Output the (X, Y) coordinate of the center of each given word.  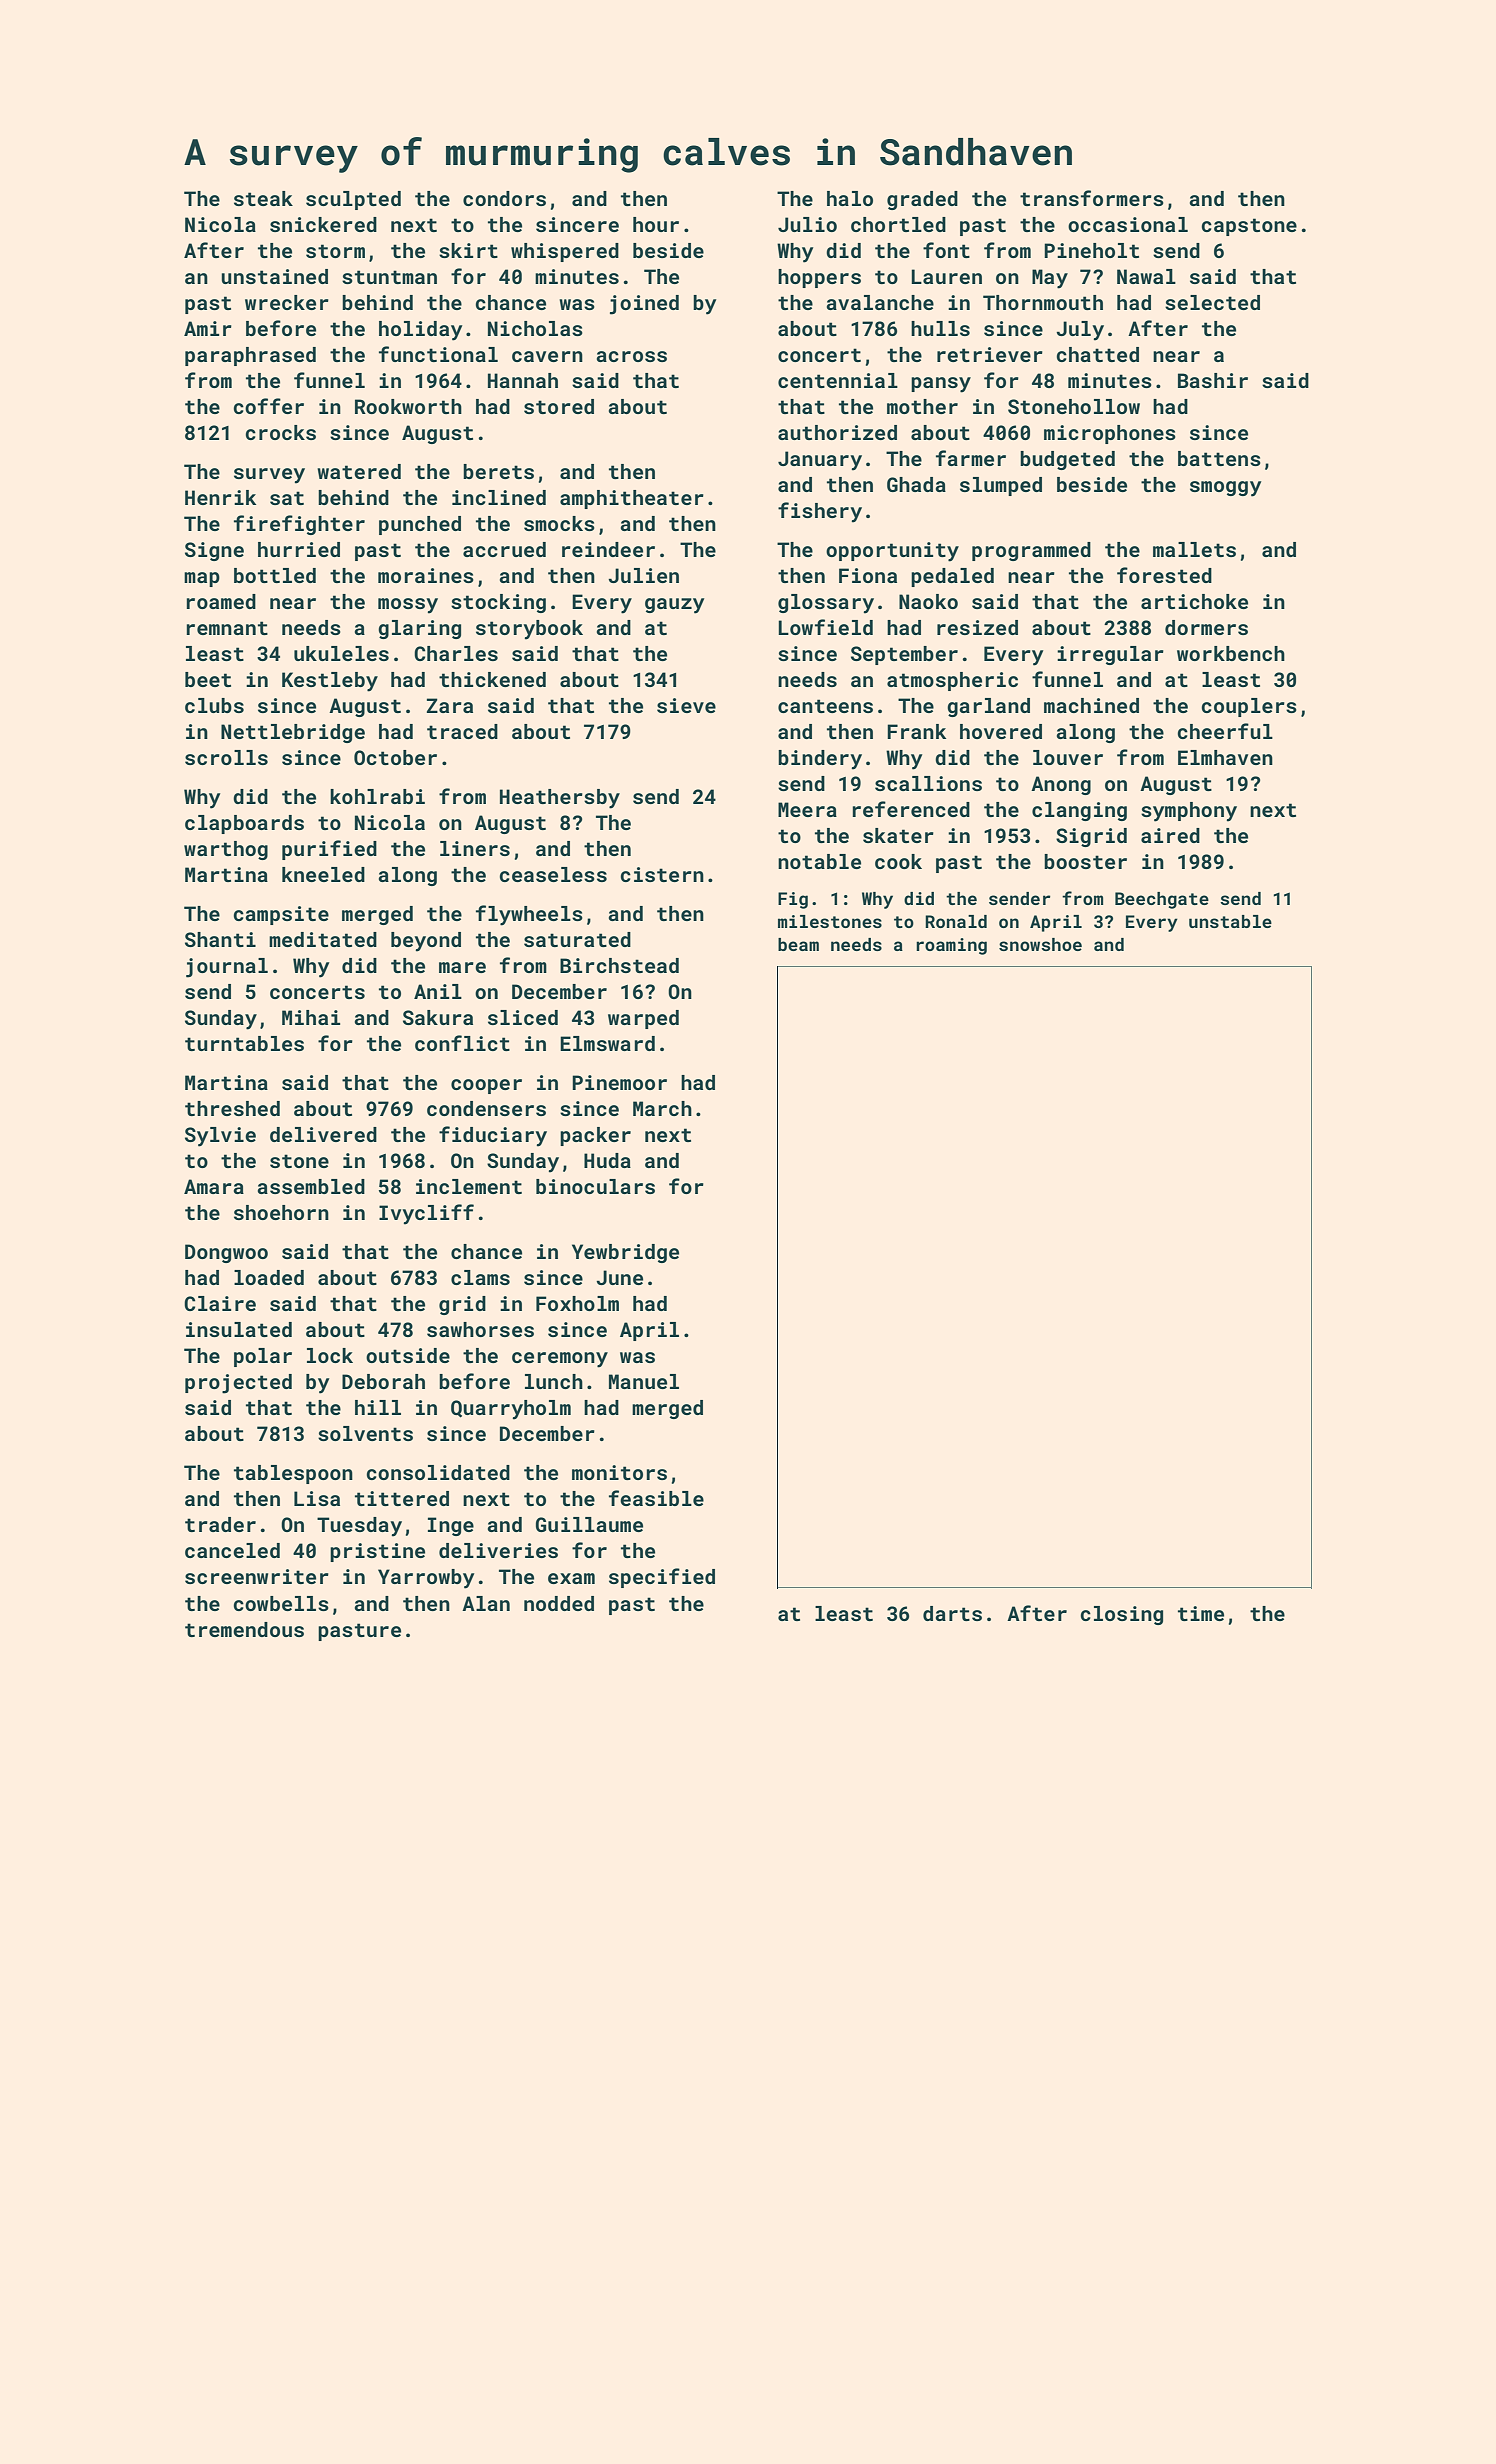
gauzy (674, 606)
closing (1121, 1615)
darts (952, 1613)
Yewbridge (625, 1253)
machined (1091, 705)
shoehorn (281, 1212)
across (631, 356)
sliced (523, 1017)
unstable (1230, 921)
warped (643, 1019)
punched (420, 525)
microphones (1110, 434)
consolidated (438, 1472)
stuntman (389, 277)
